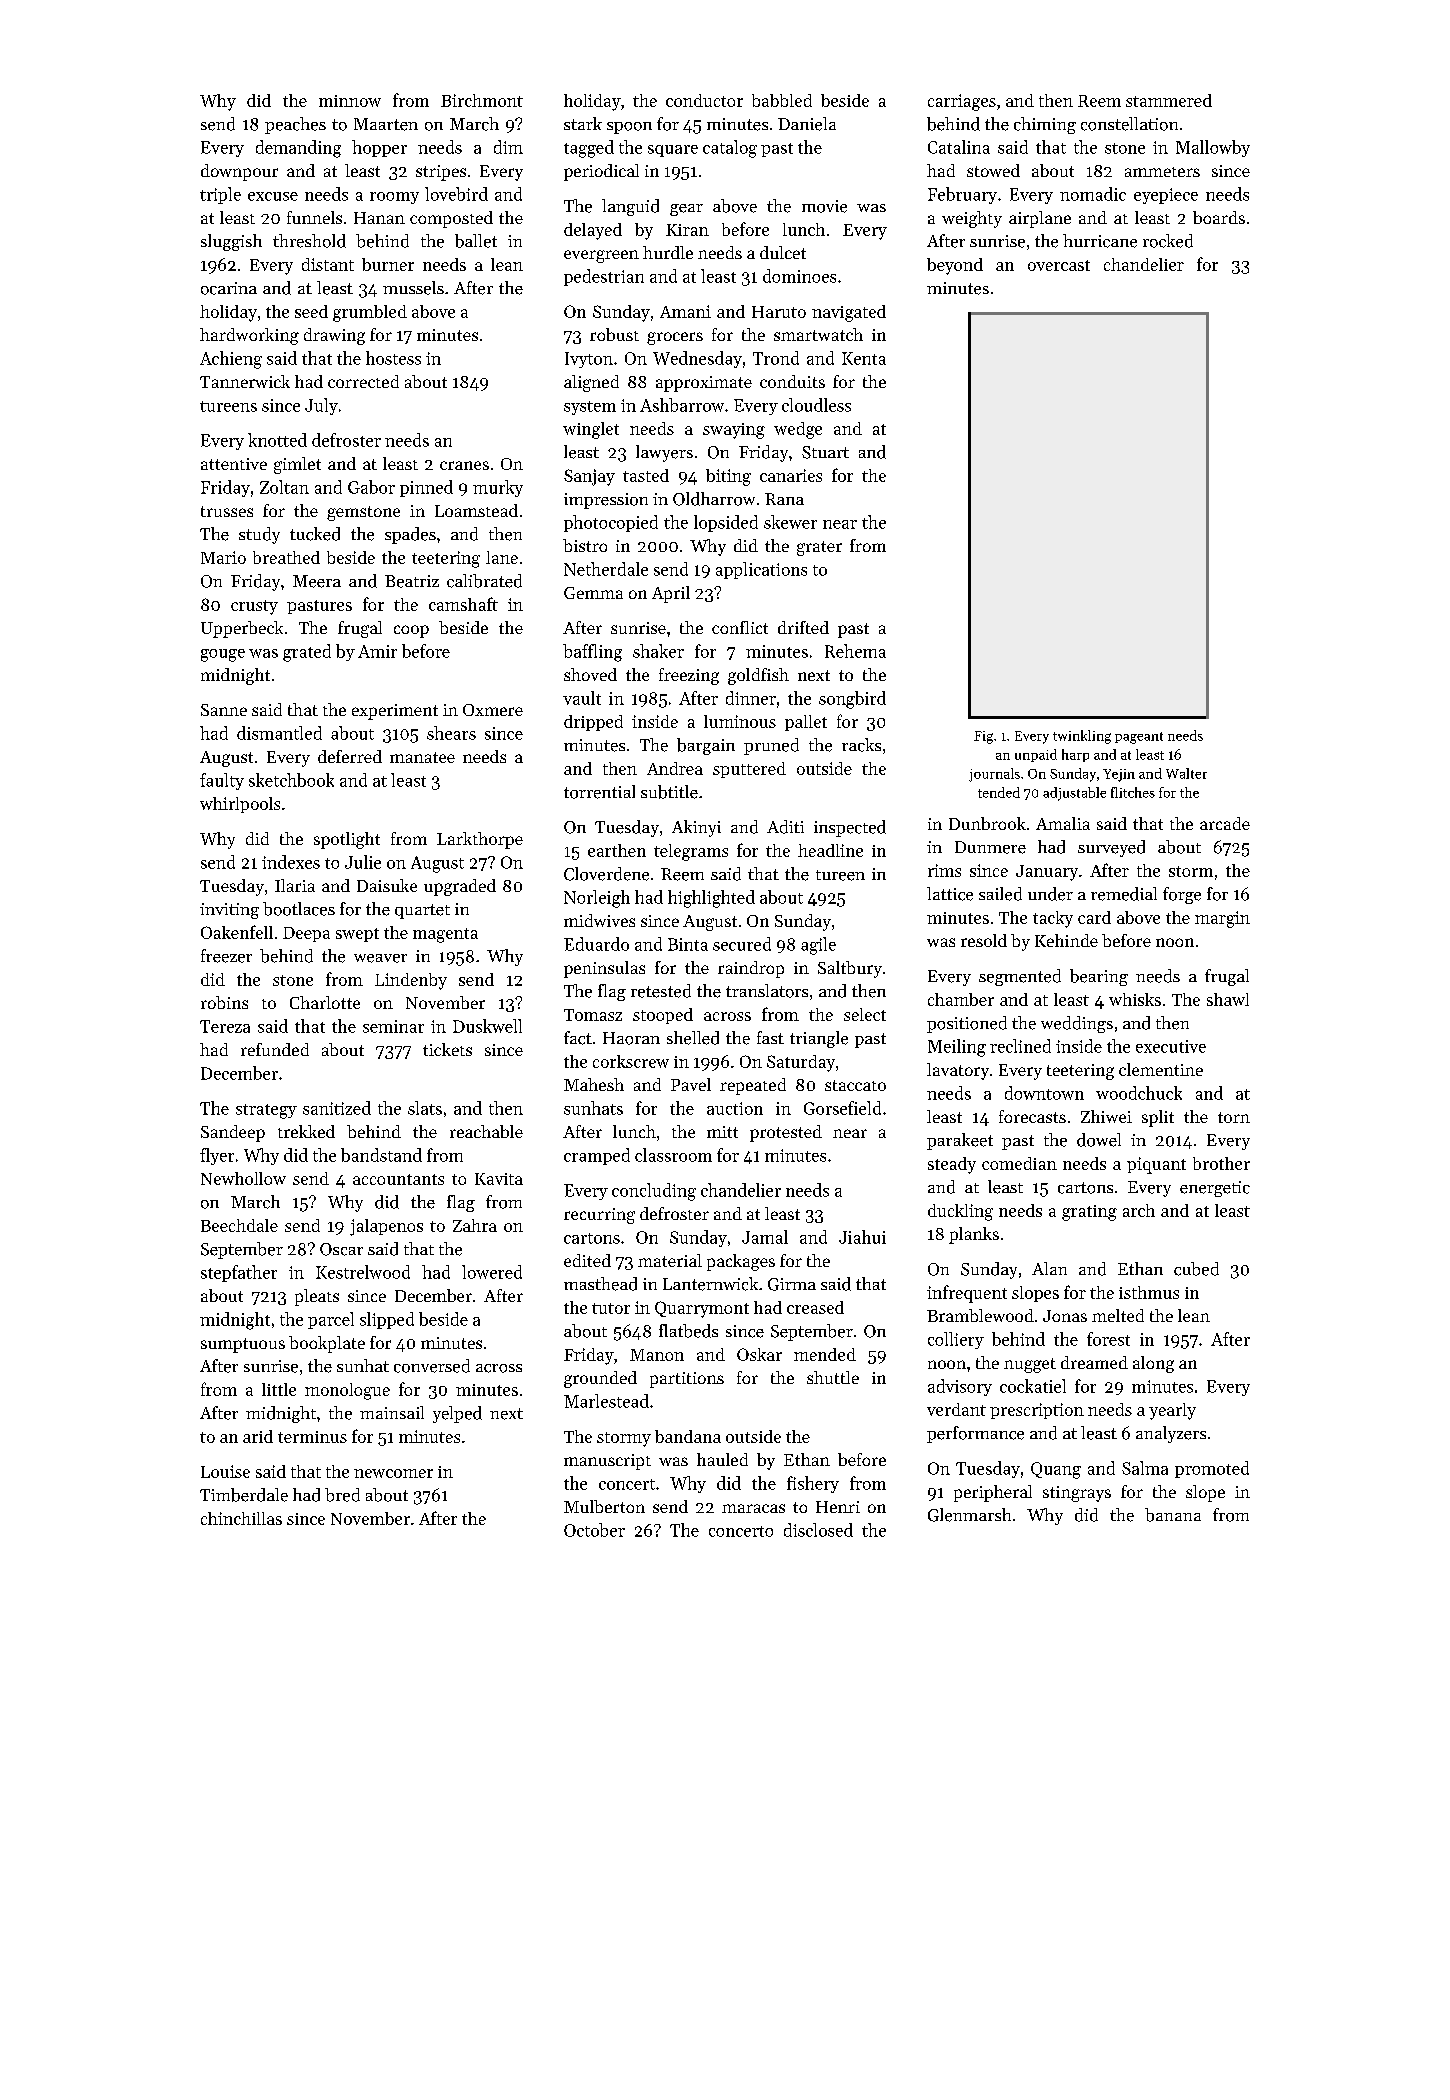 This screenshot has height=2100, width=1450. Describe the element at coordinates (704, 100) in the screenshot. I see `conductor` at that location.
